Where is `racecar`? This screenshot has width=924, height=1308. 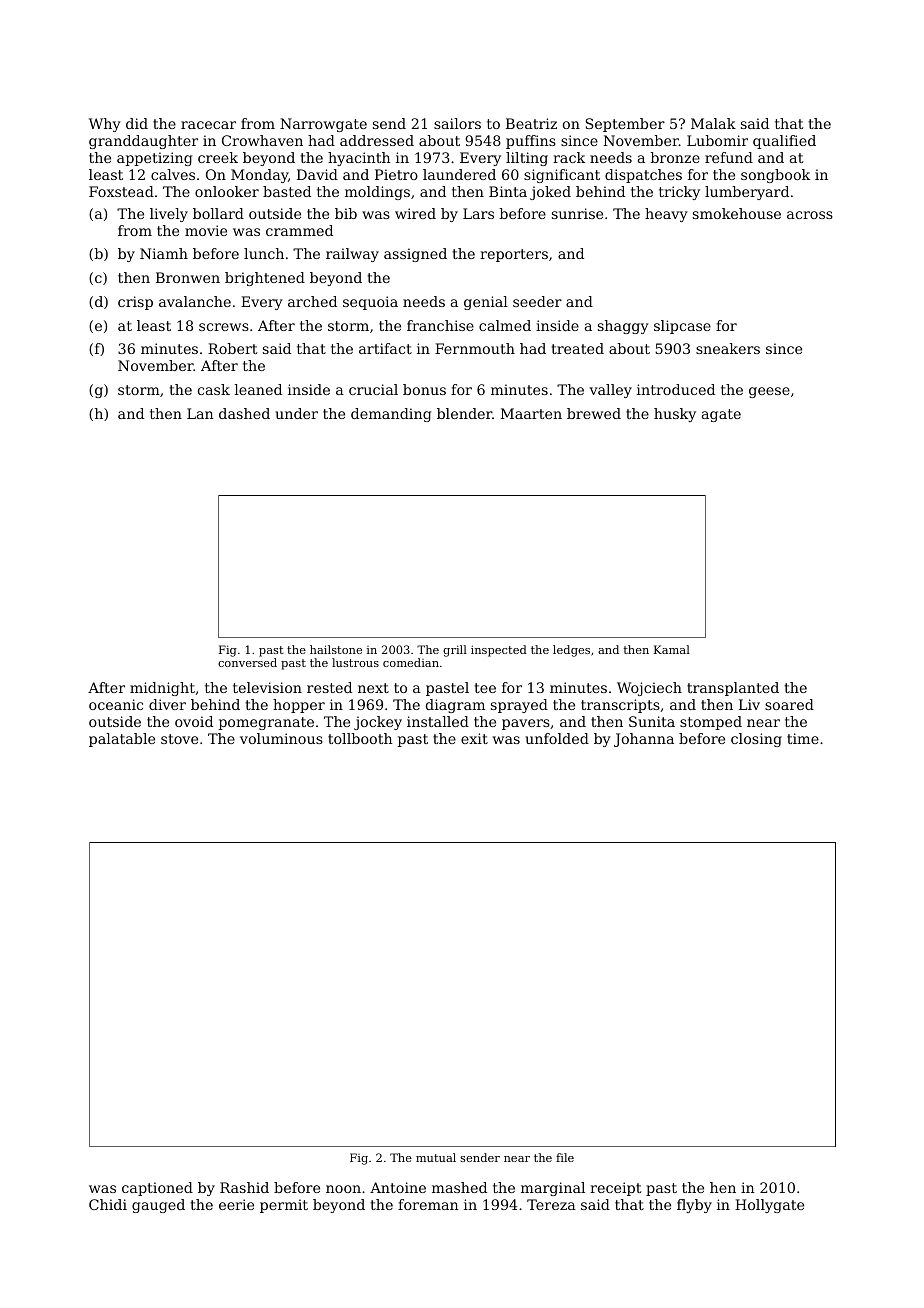 racecar is located at coordinates (208, 125).
